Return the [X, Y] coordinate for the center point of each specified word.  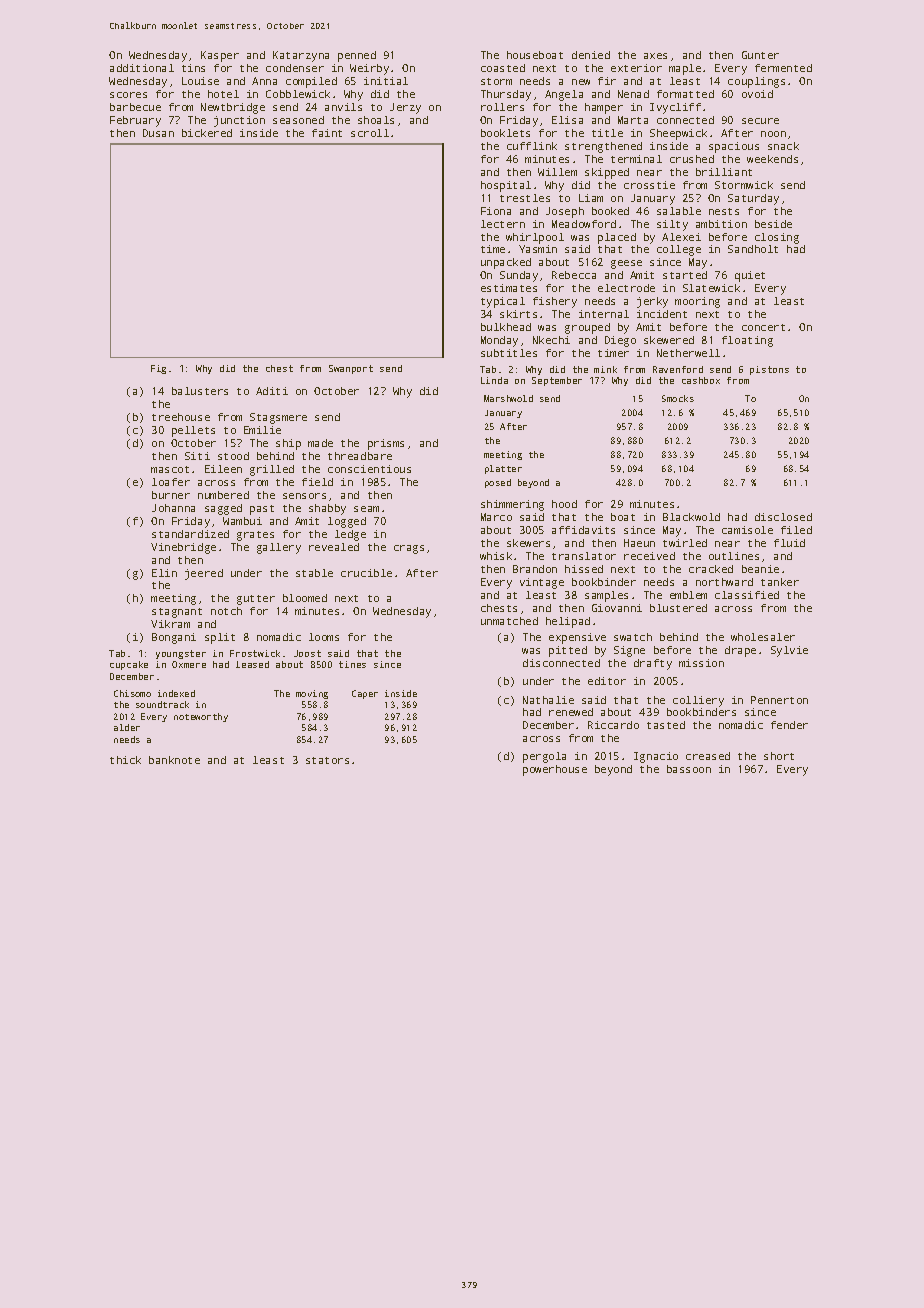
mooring [697, 302]
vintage [542, 583]
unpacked [506, 263]
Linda [494, 380]
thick [125, 760]
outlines [734, 556]
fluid [789, 543]
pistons [769, 370]
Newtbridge [233, 108]
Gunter [760, 55]
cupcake [129, 665]
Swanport [351, 369]
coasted [503, 68]
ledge [350, 535]
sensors [304, 496]
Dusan [158, 133]
